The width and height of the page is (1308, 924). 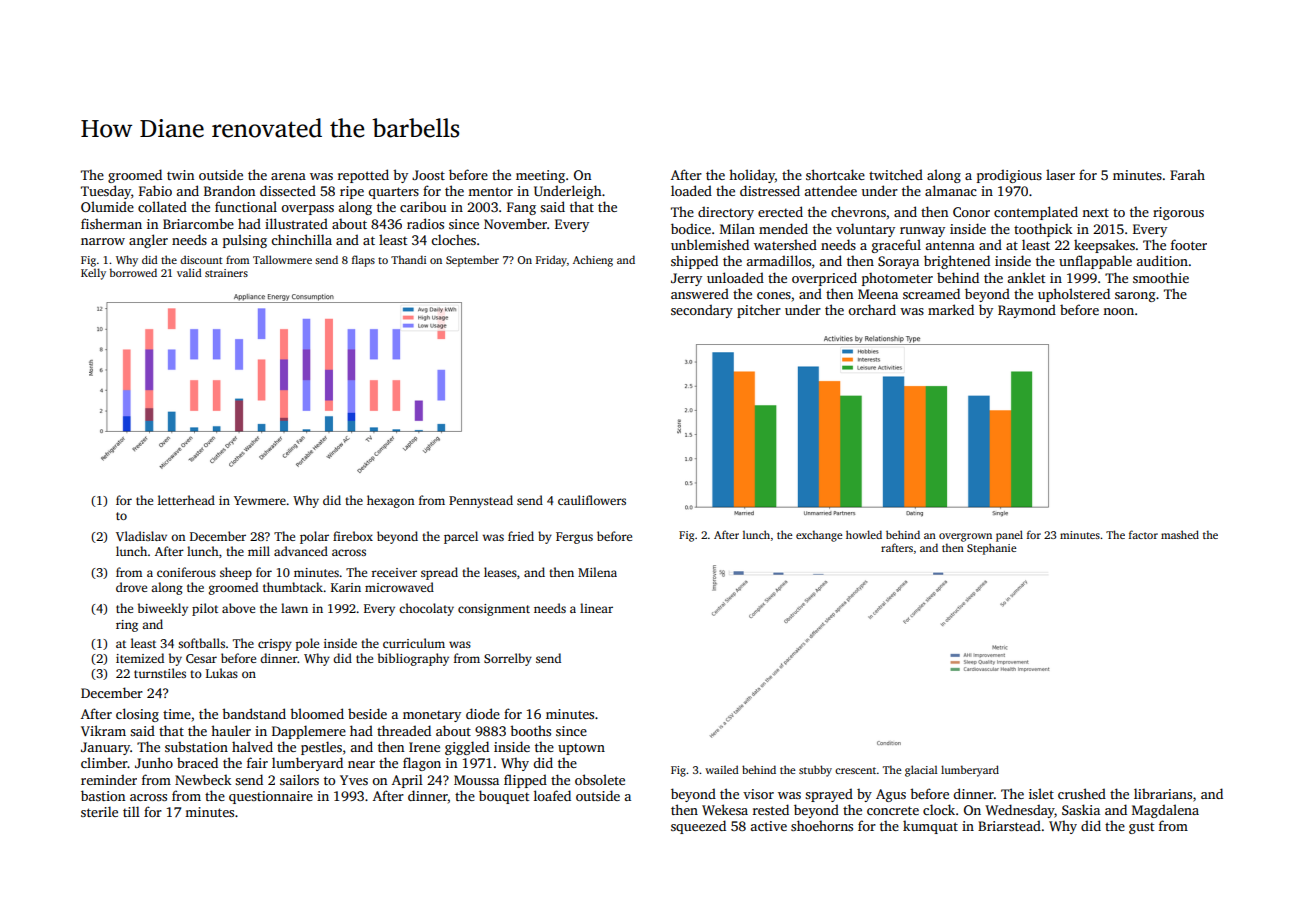 What do you see at coordinates (991, 549) in the page?
I see `Stephanie` at bounding box center [991, 549].
